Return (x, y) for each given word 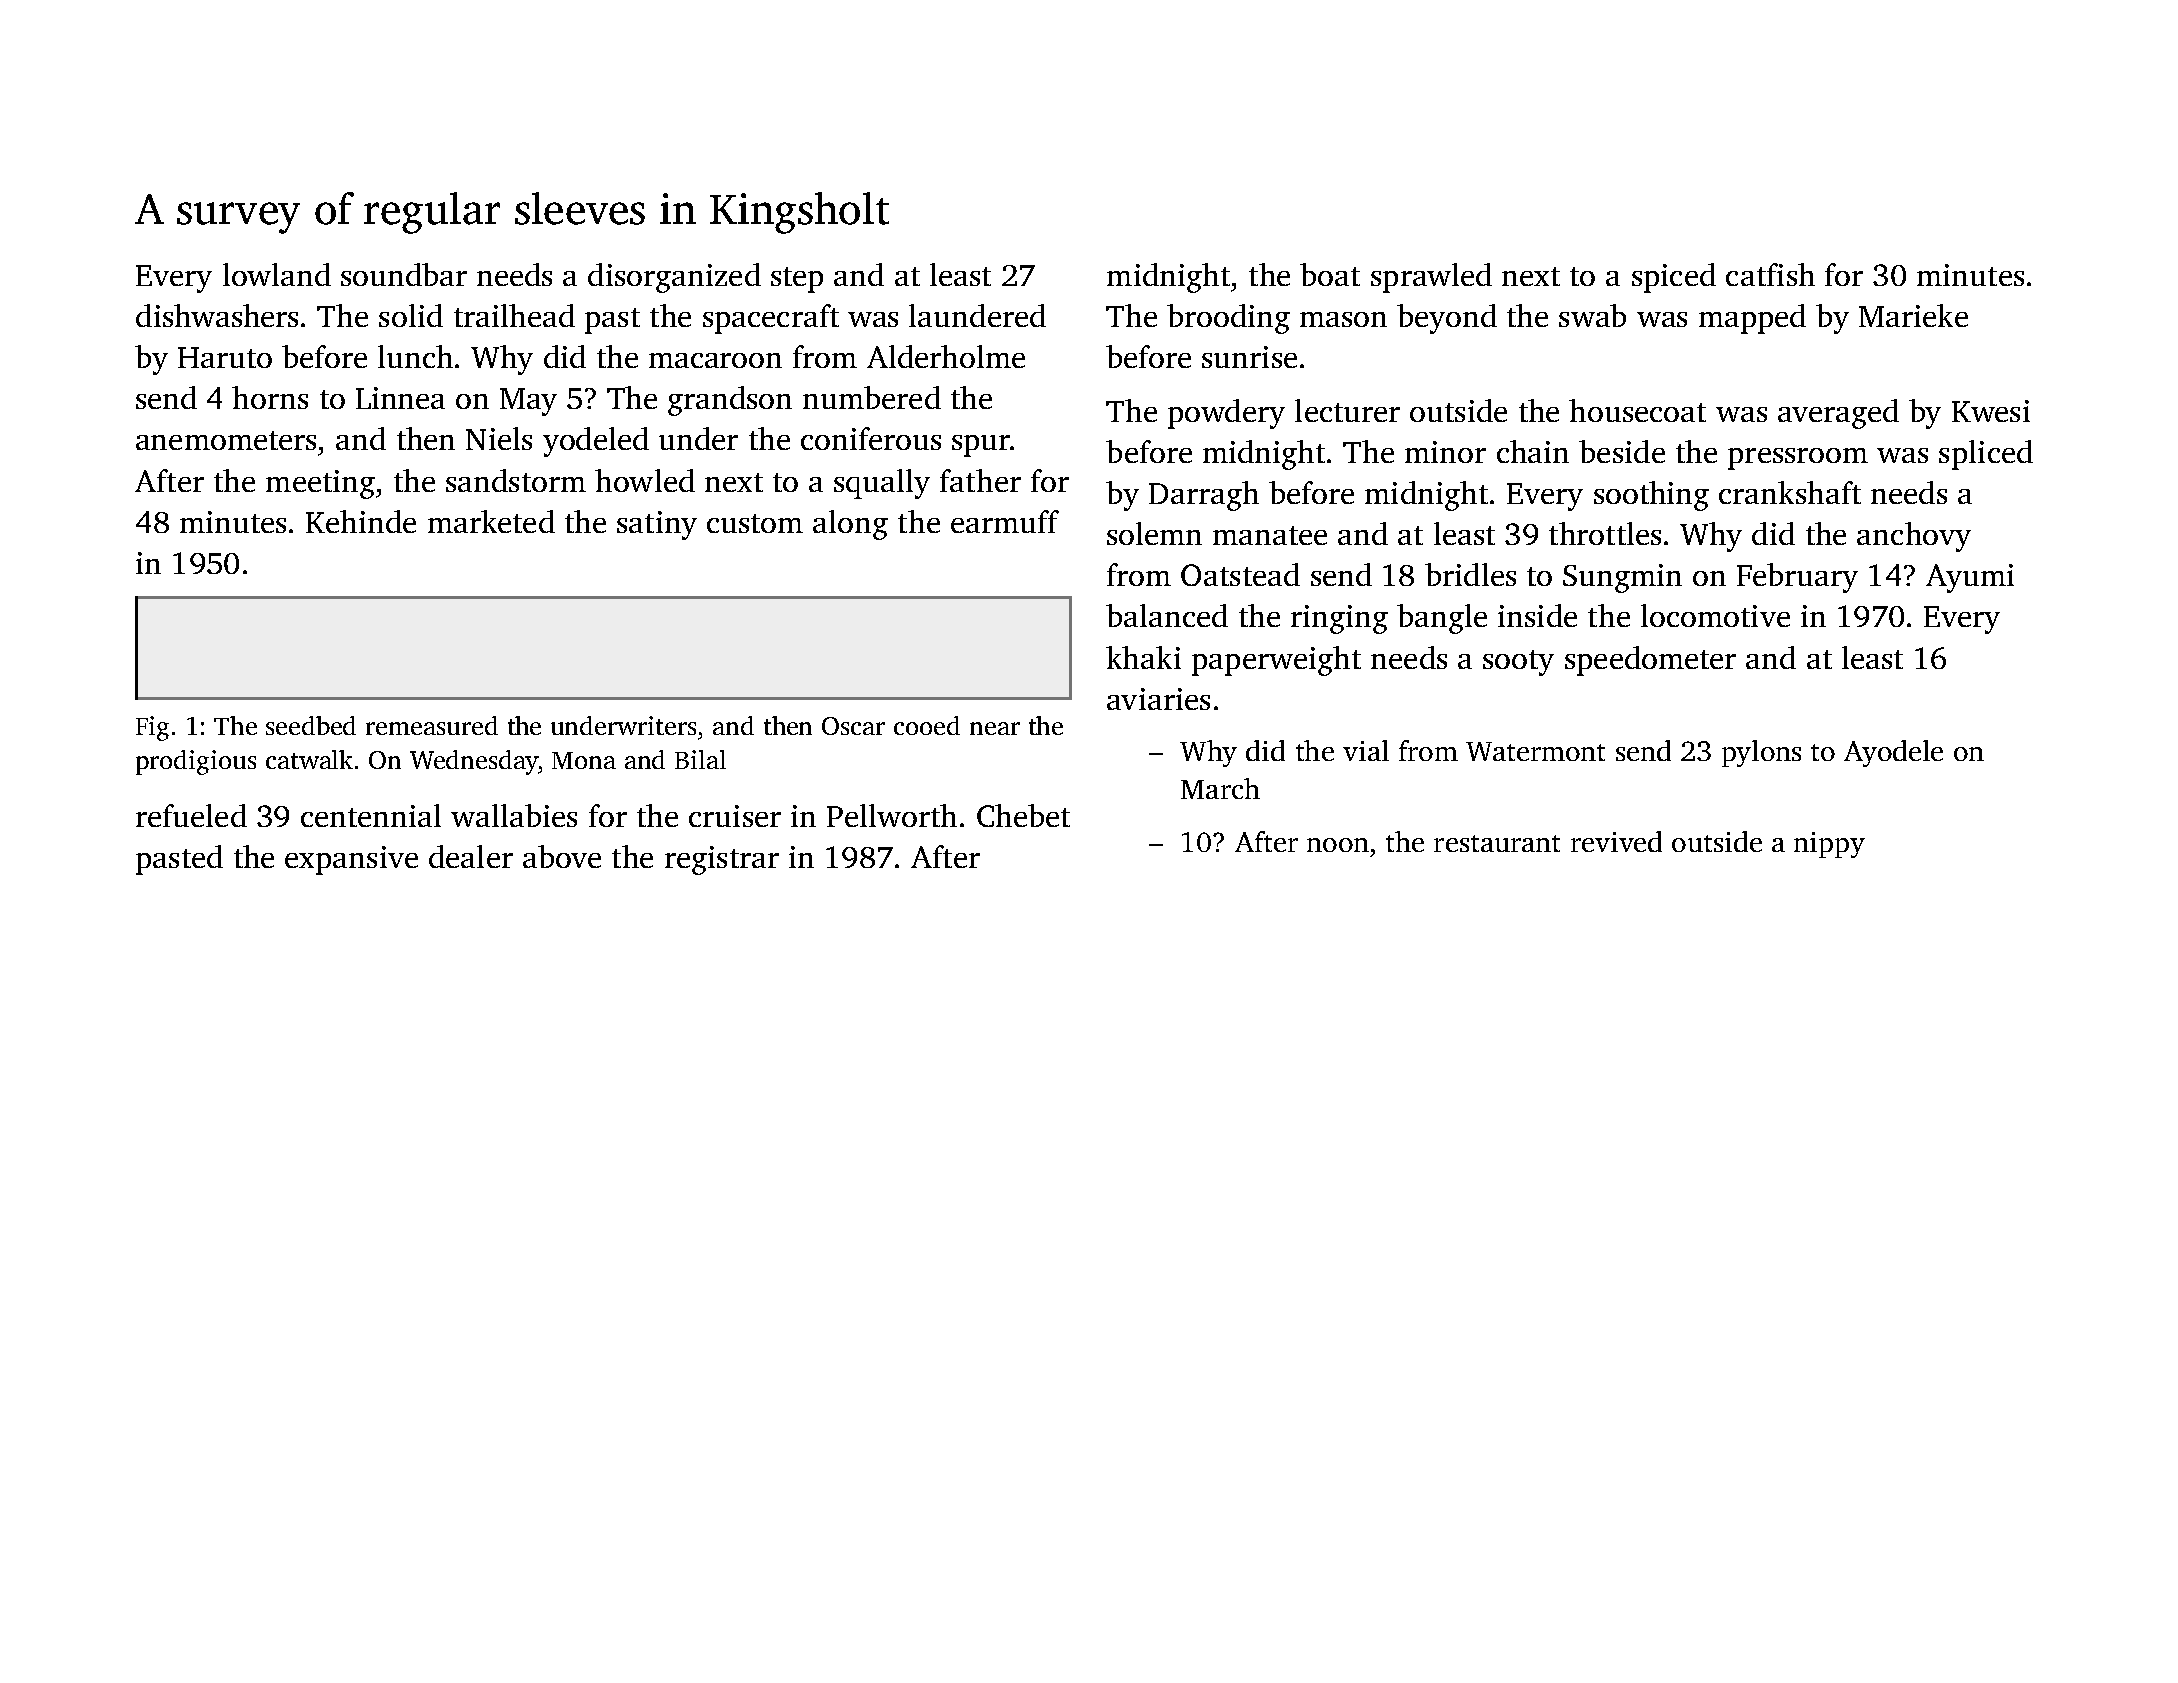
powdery (1226, 414)
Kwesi (1991, 411)
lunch (415, 356)
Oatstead (1240, 574)
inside (1537, 615)
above (562, 856)
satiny (657, 525)
